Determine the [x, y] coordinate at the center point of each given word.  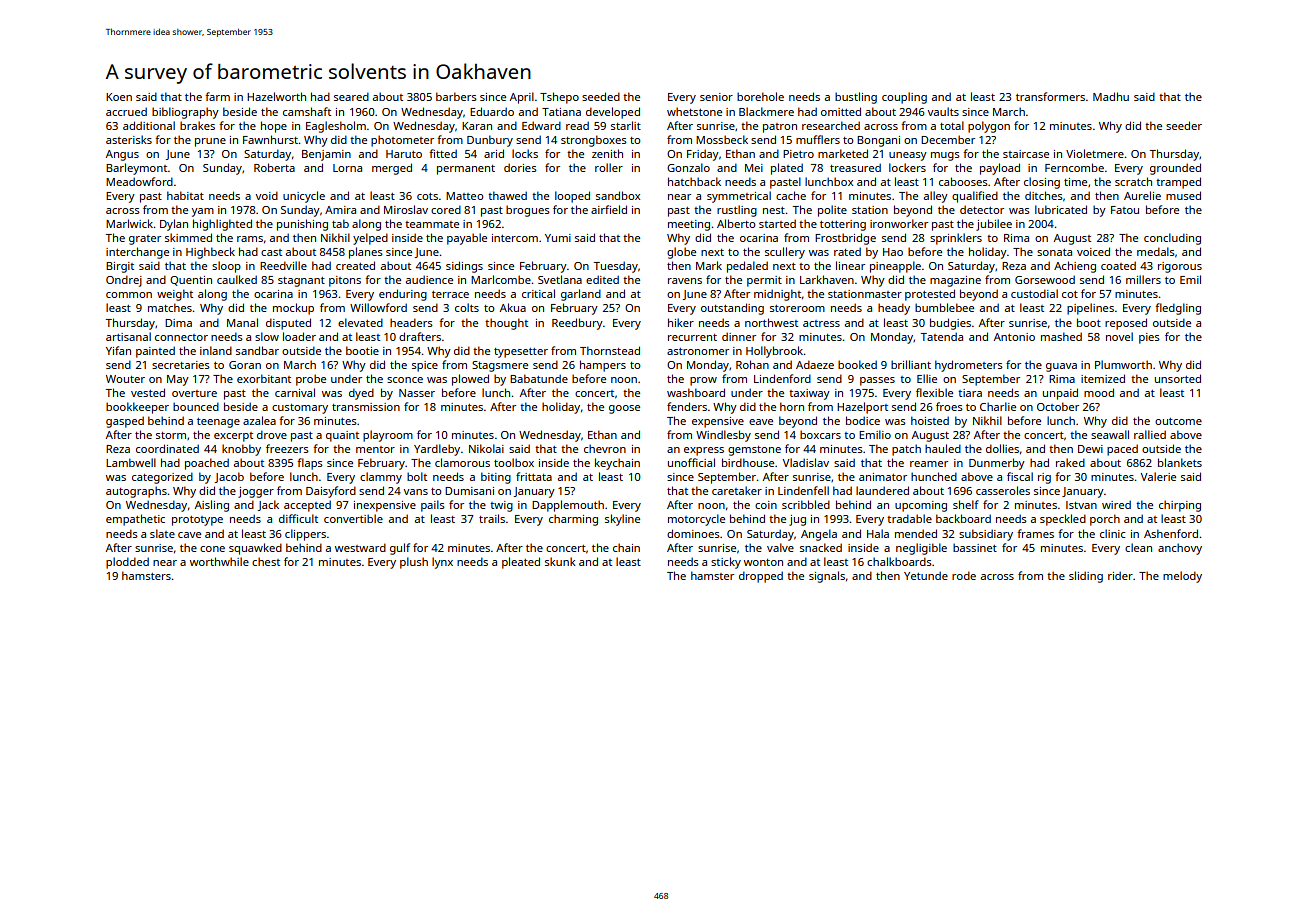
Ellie [927, 378]
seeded [601, 96]
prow [703, 381]
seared [351, 96]
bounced [196, 406]
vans [416, 492]
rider [1120, 575]
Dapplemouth [568, 506]
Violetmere [1095, 153]
